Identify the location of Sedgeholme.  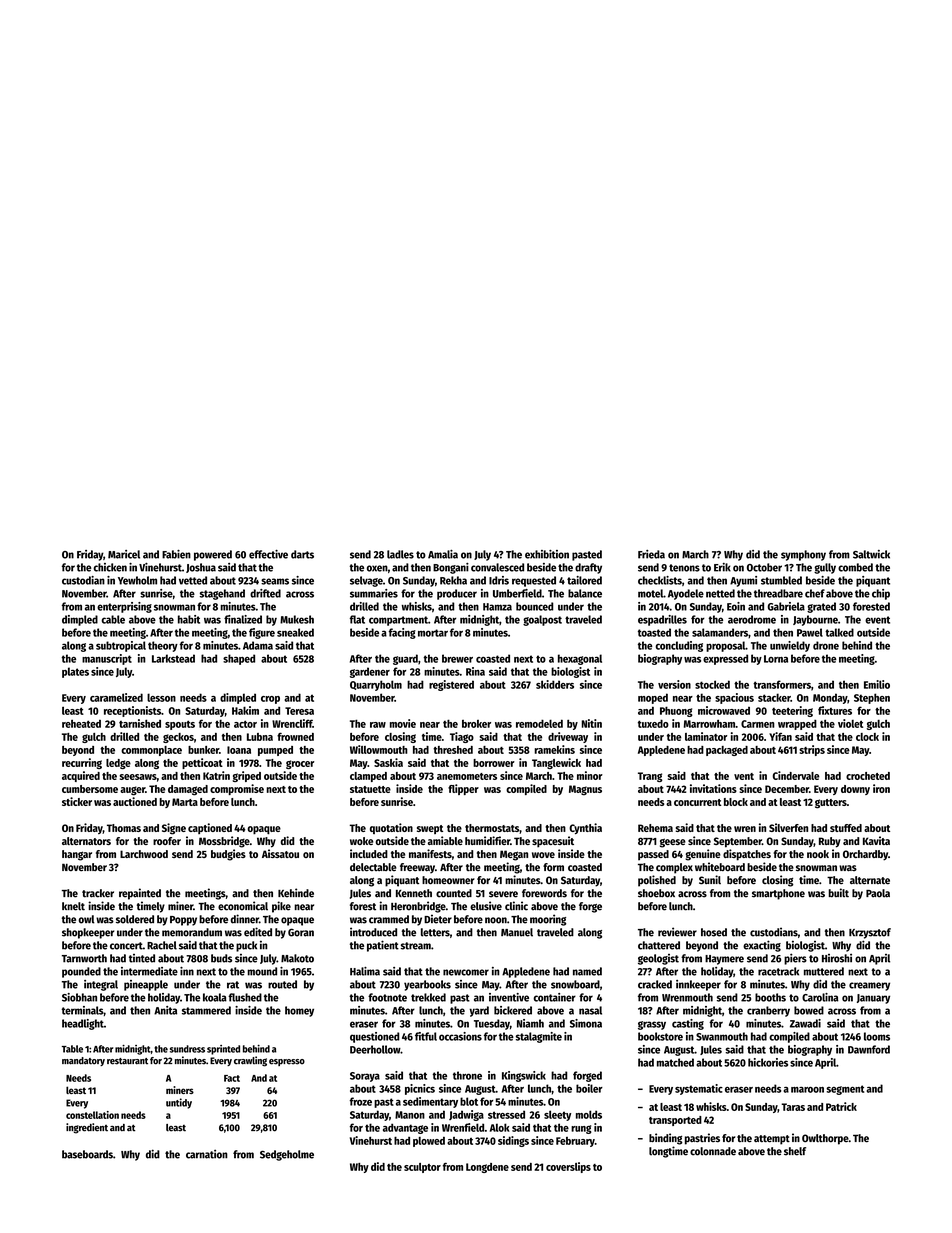
(287, 1155).
